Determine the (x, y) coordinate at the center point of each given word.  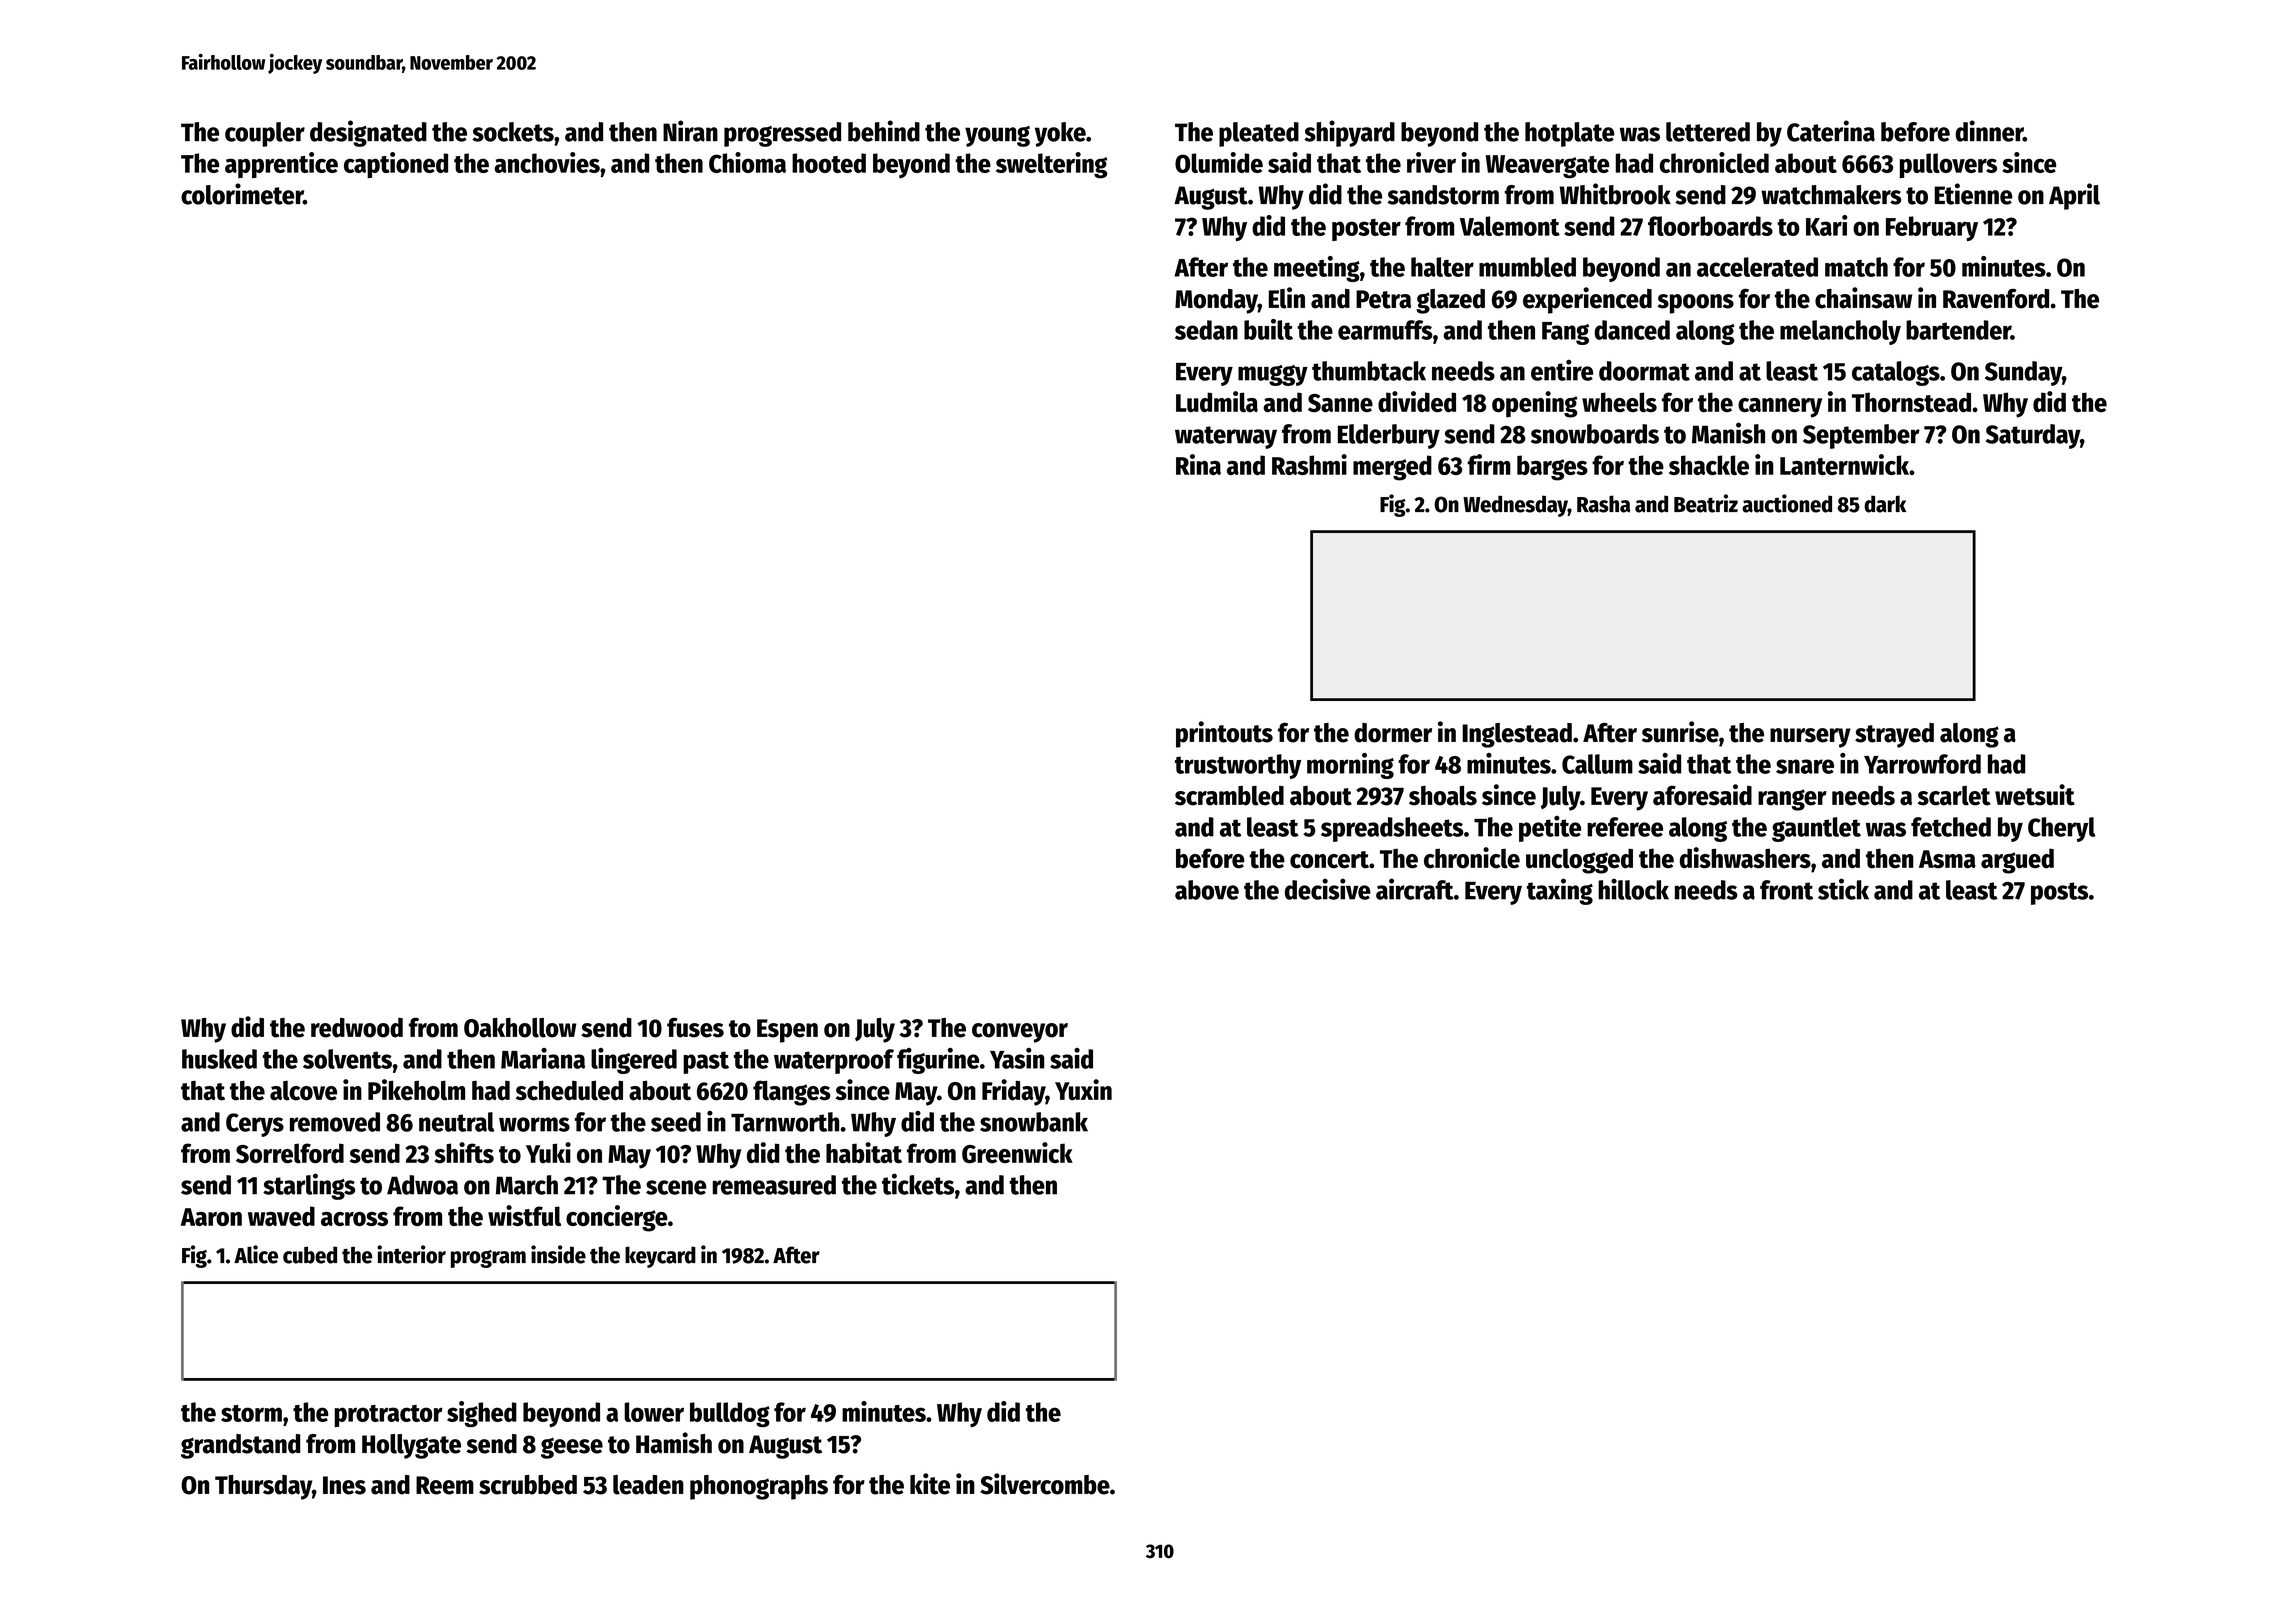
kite (930, 1484)
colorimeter (242, 194)
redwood (357, 1028)
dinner (1989, 131)
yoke (1060, 134)
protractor (389, 1416)
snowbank (1034, 1122)
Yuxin (1083, 1090)
